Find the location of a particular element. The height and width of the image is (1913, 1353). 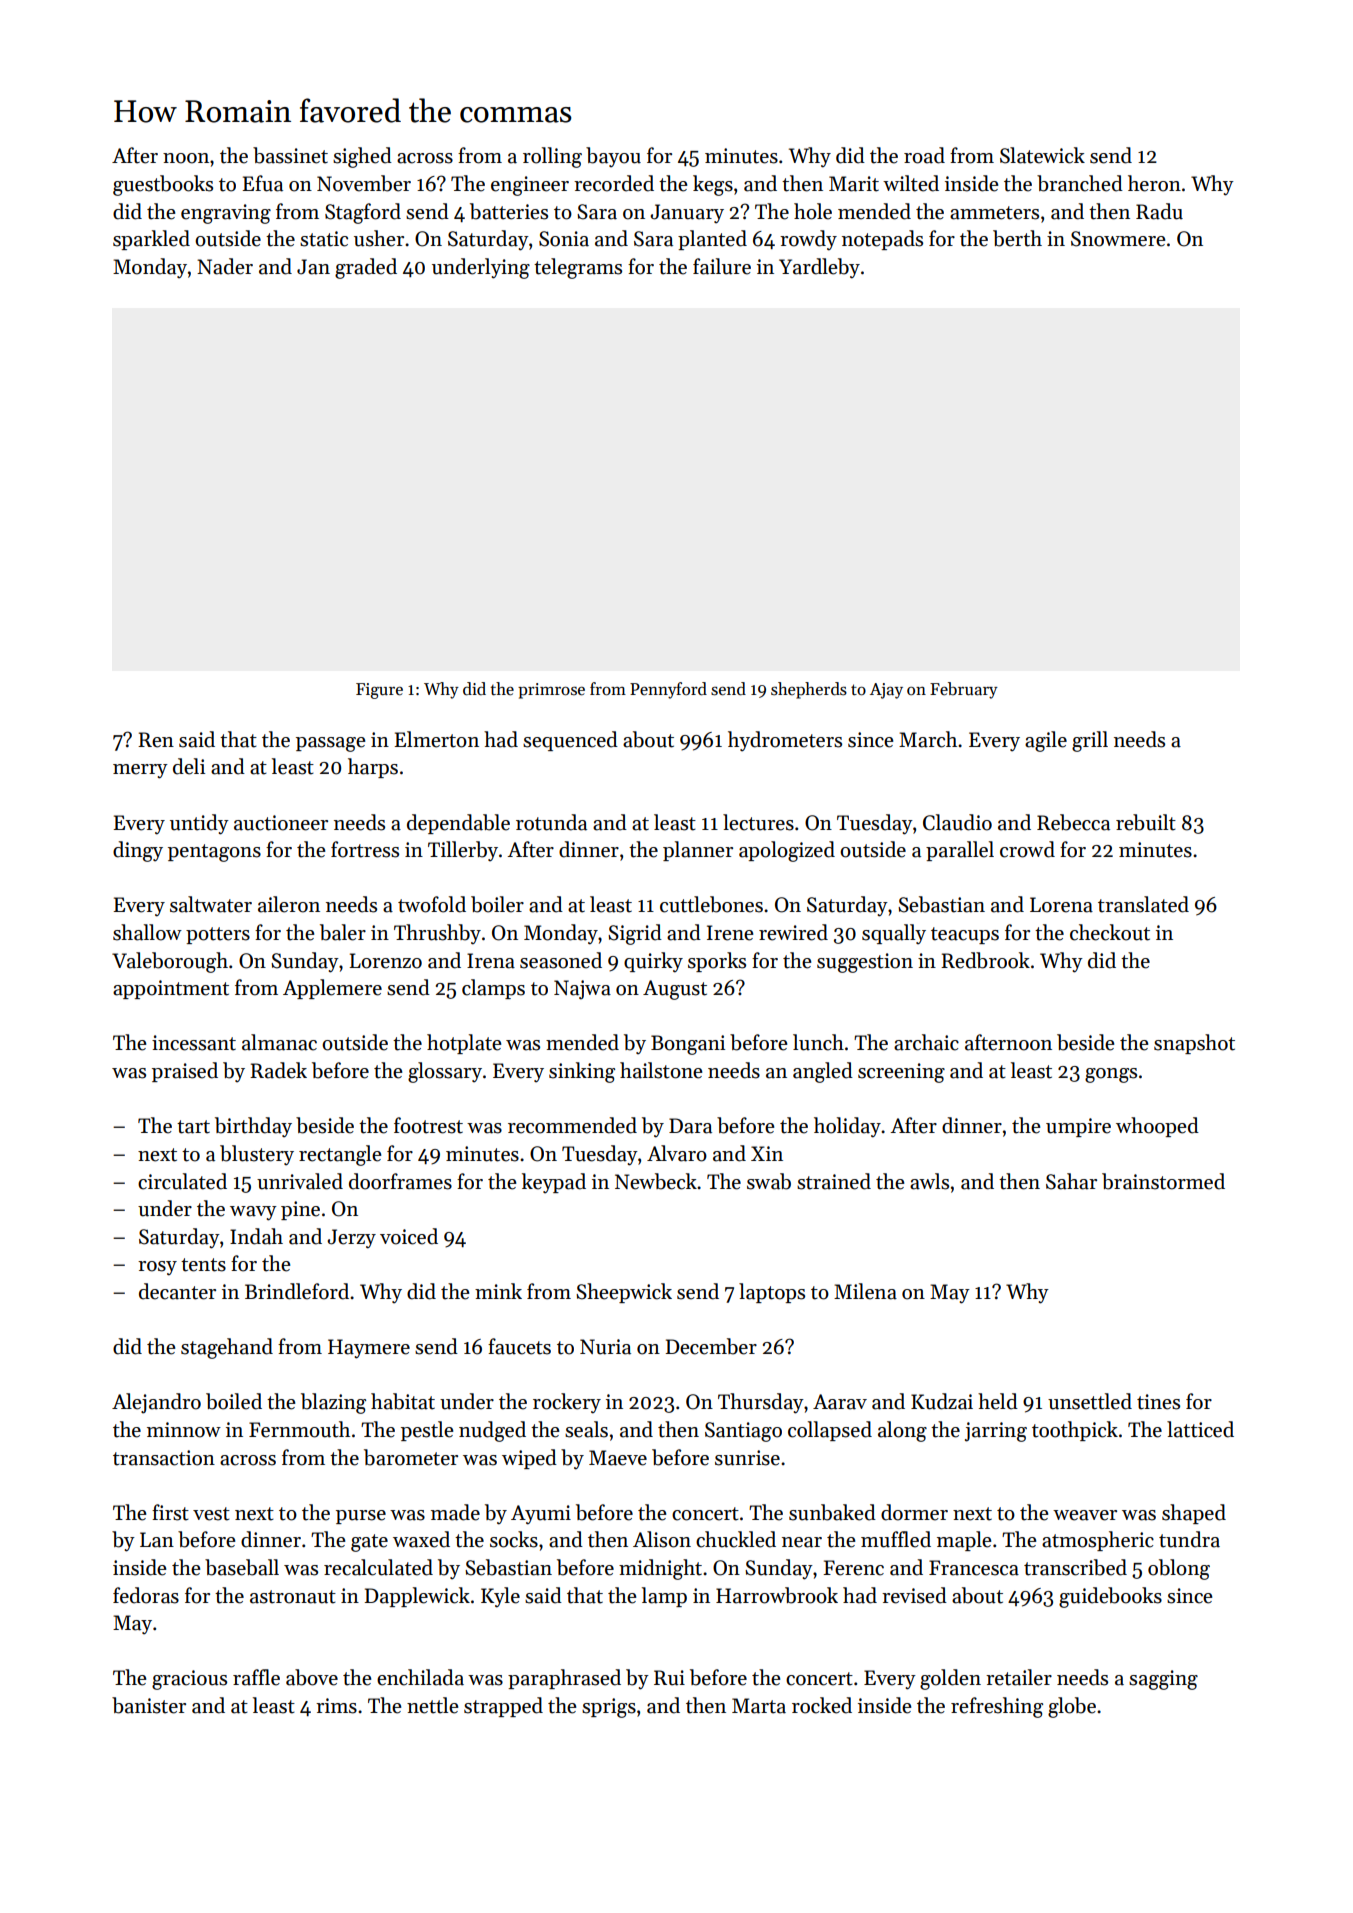

baseball is located at coordinates (242, 1567).
